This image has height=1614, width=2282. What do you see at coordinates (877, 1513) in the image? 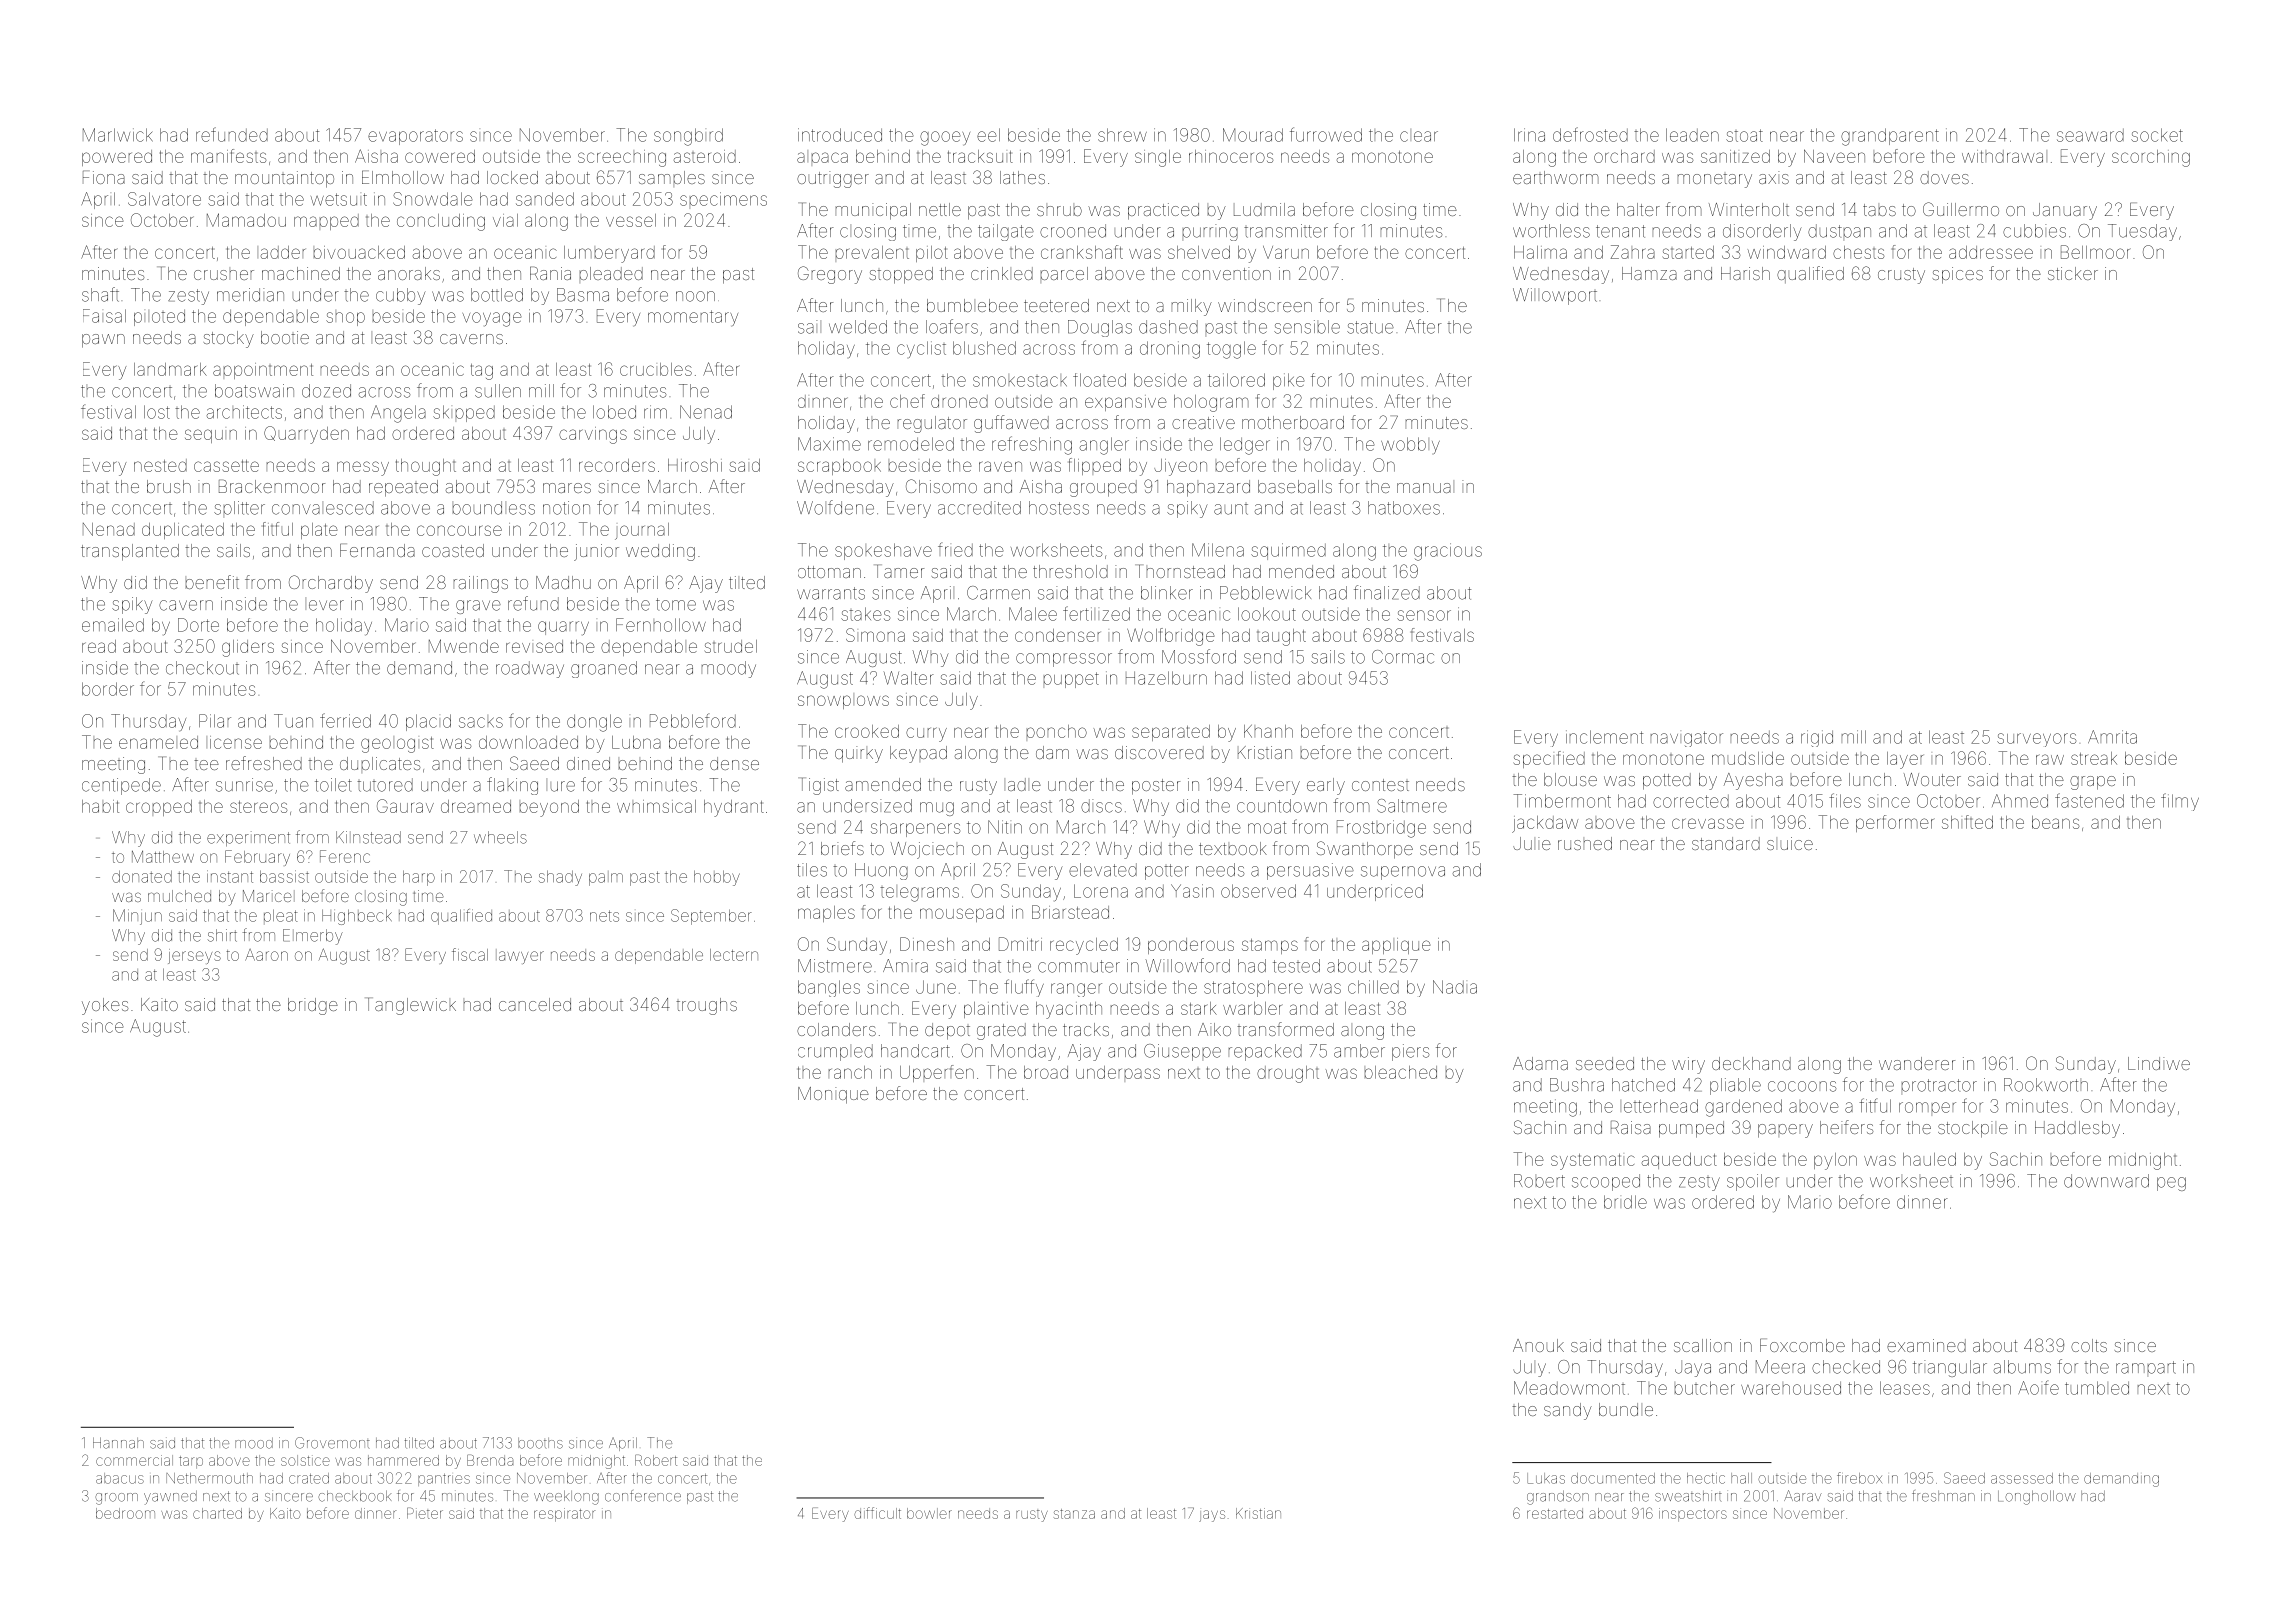
I see `difficult` at bounding box center [877, 1513].
